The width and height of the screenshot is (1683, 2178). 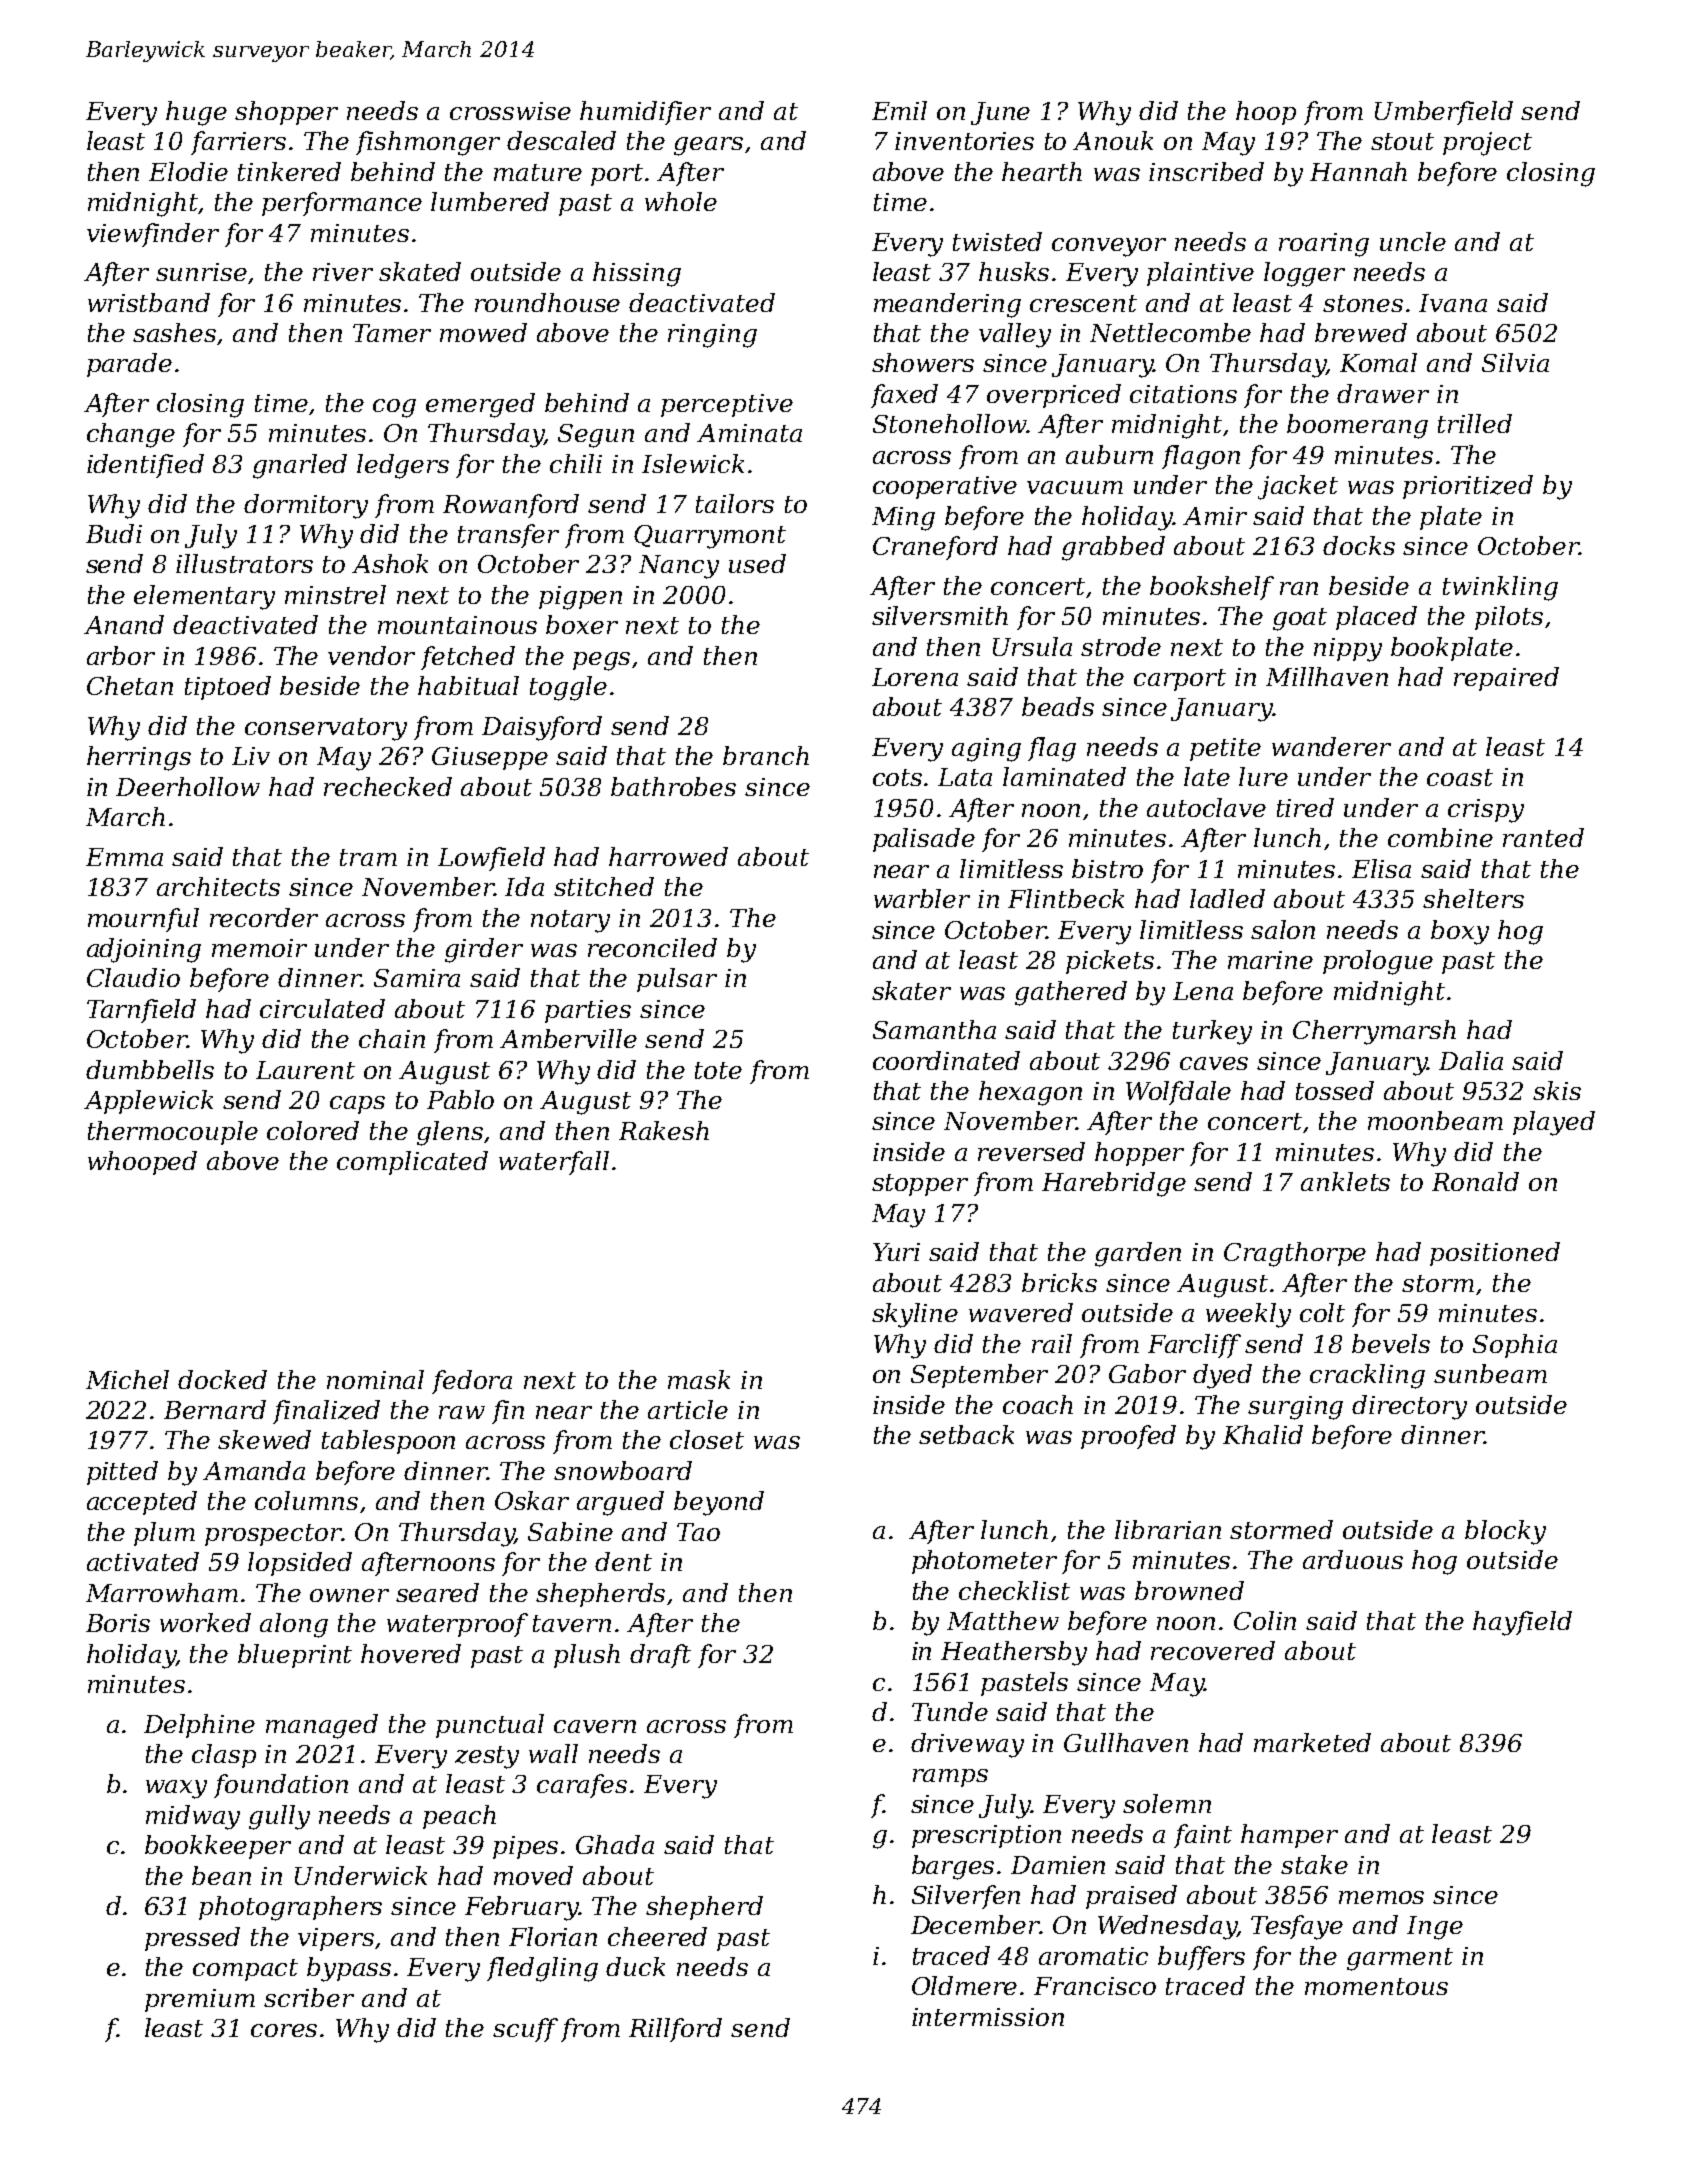 I want to click on pilots, so click(x=1509, y=618).
